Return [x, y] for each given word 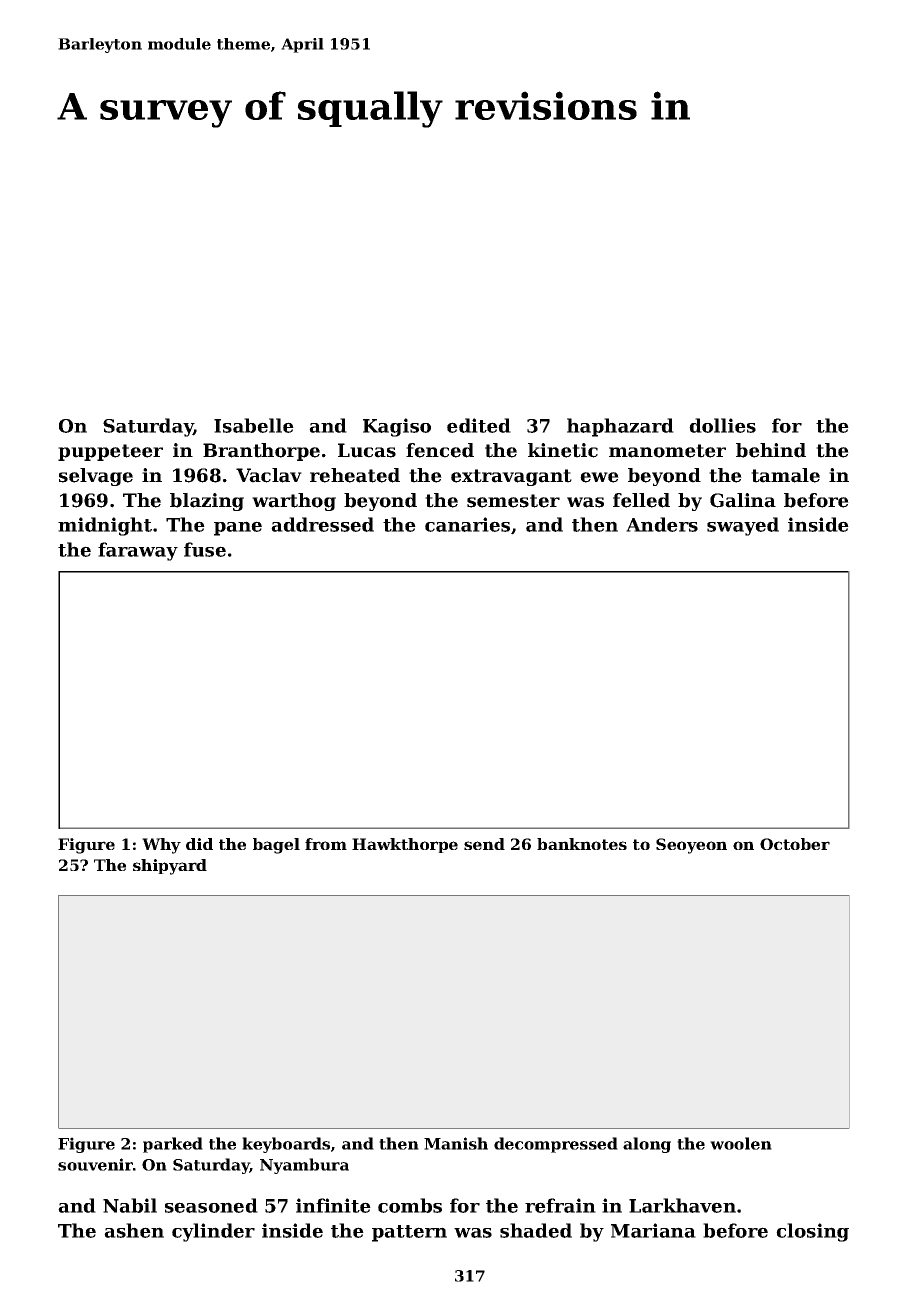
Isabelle [254, 425]
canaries [467, 524]
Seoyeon [691, 846]
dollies [722, 425]
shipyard [170, 867]
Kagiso [397, 427]
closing [812, 1232]
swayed [743, 526]
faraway [138, 551]
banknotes [582, 844]
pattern [409, 1233]
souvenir [95, 1164]
